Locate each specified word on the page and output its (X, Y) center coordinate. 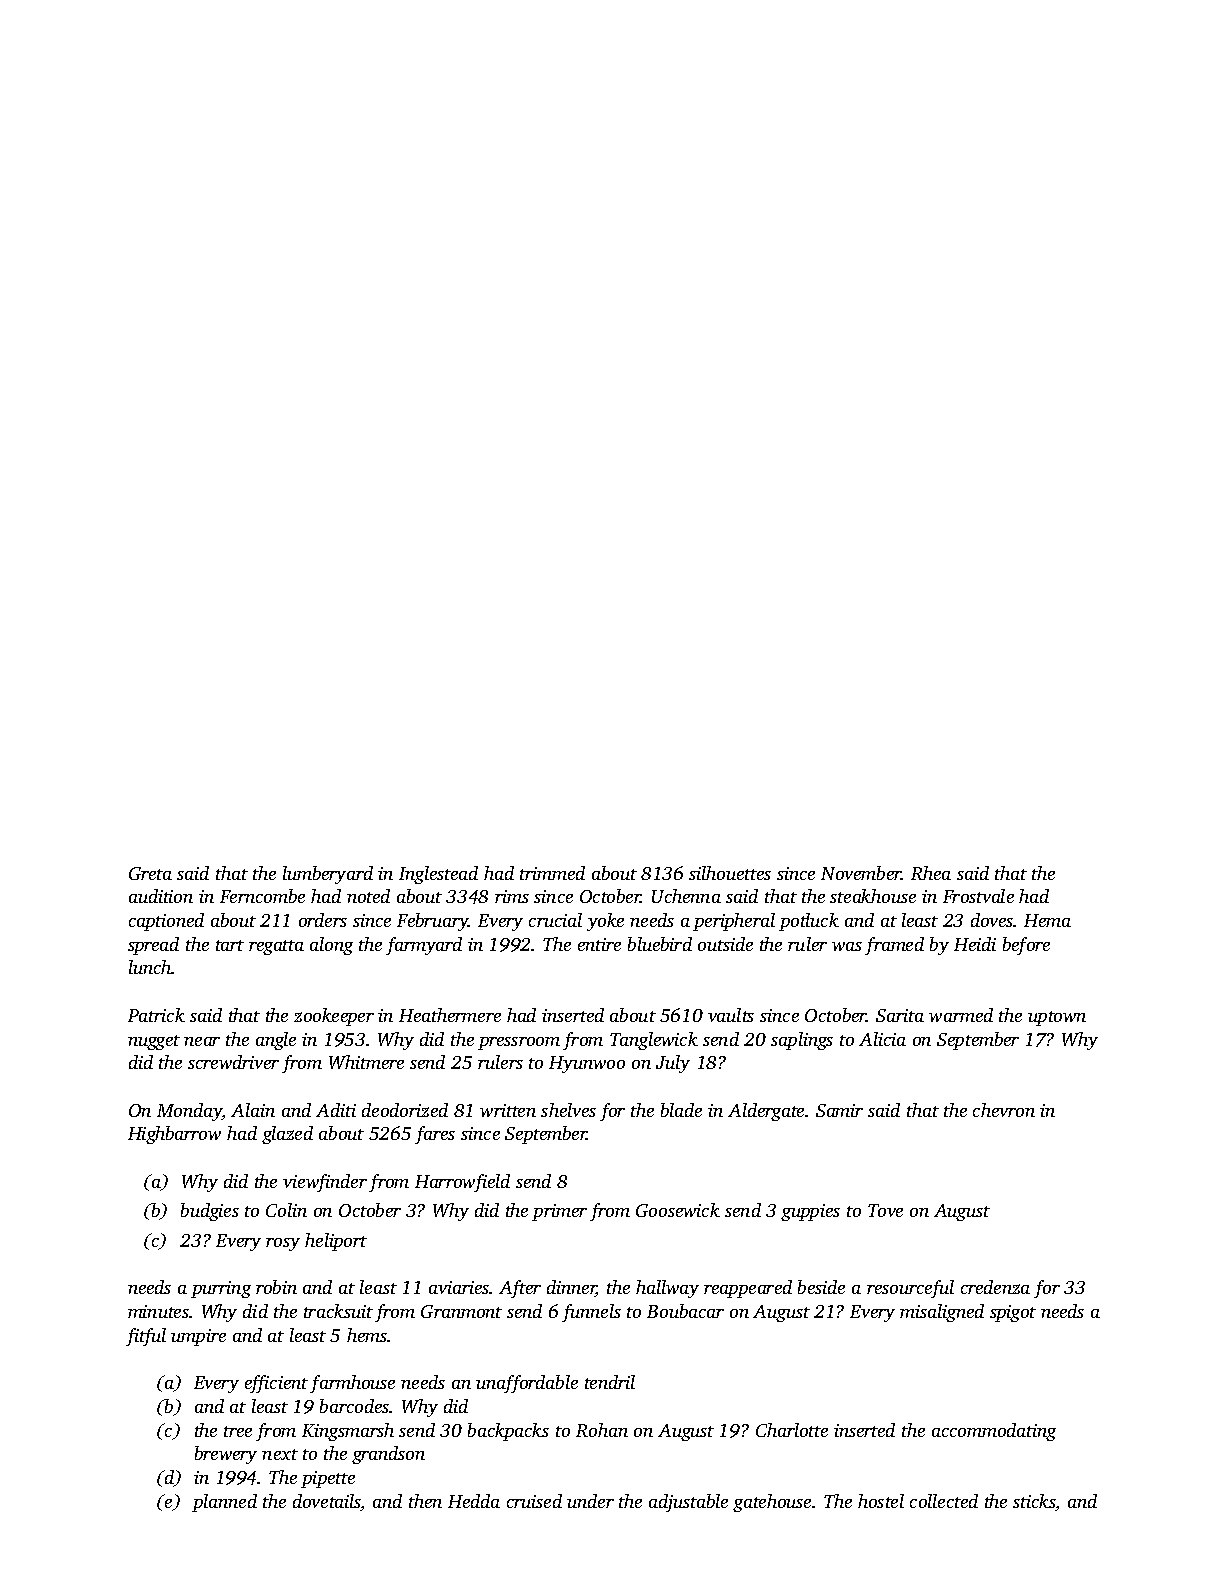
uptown (1057, 1018)
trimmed (552, 873)
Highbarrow (174, 1135)
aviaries (459, 1287)
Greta (150, 873)
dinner (571, 1288)
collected (944, 1501)
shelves (568, 1110)
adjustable (688, 1503)
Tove (885, 1210)
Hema (1047, 920)
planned (224, 1503)
